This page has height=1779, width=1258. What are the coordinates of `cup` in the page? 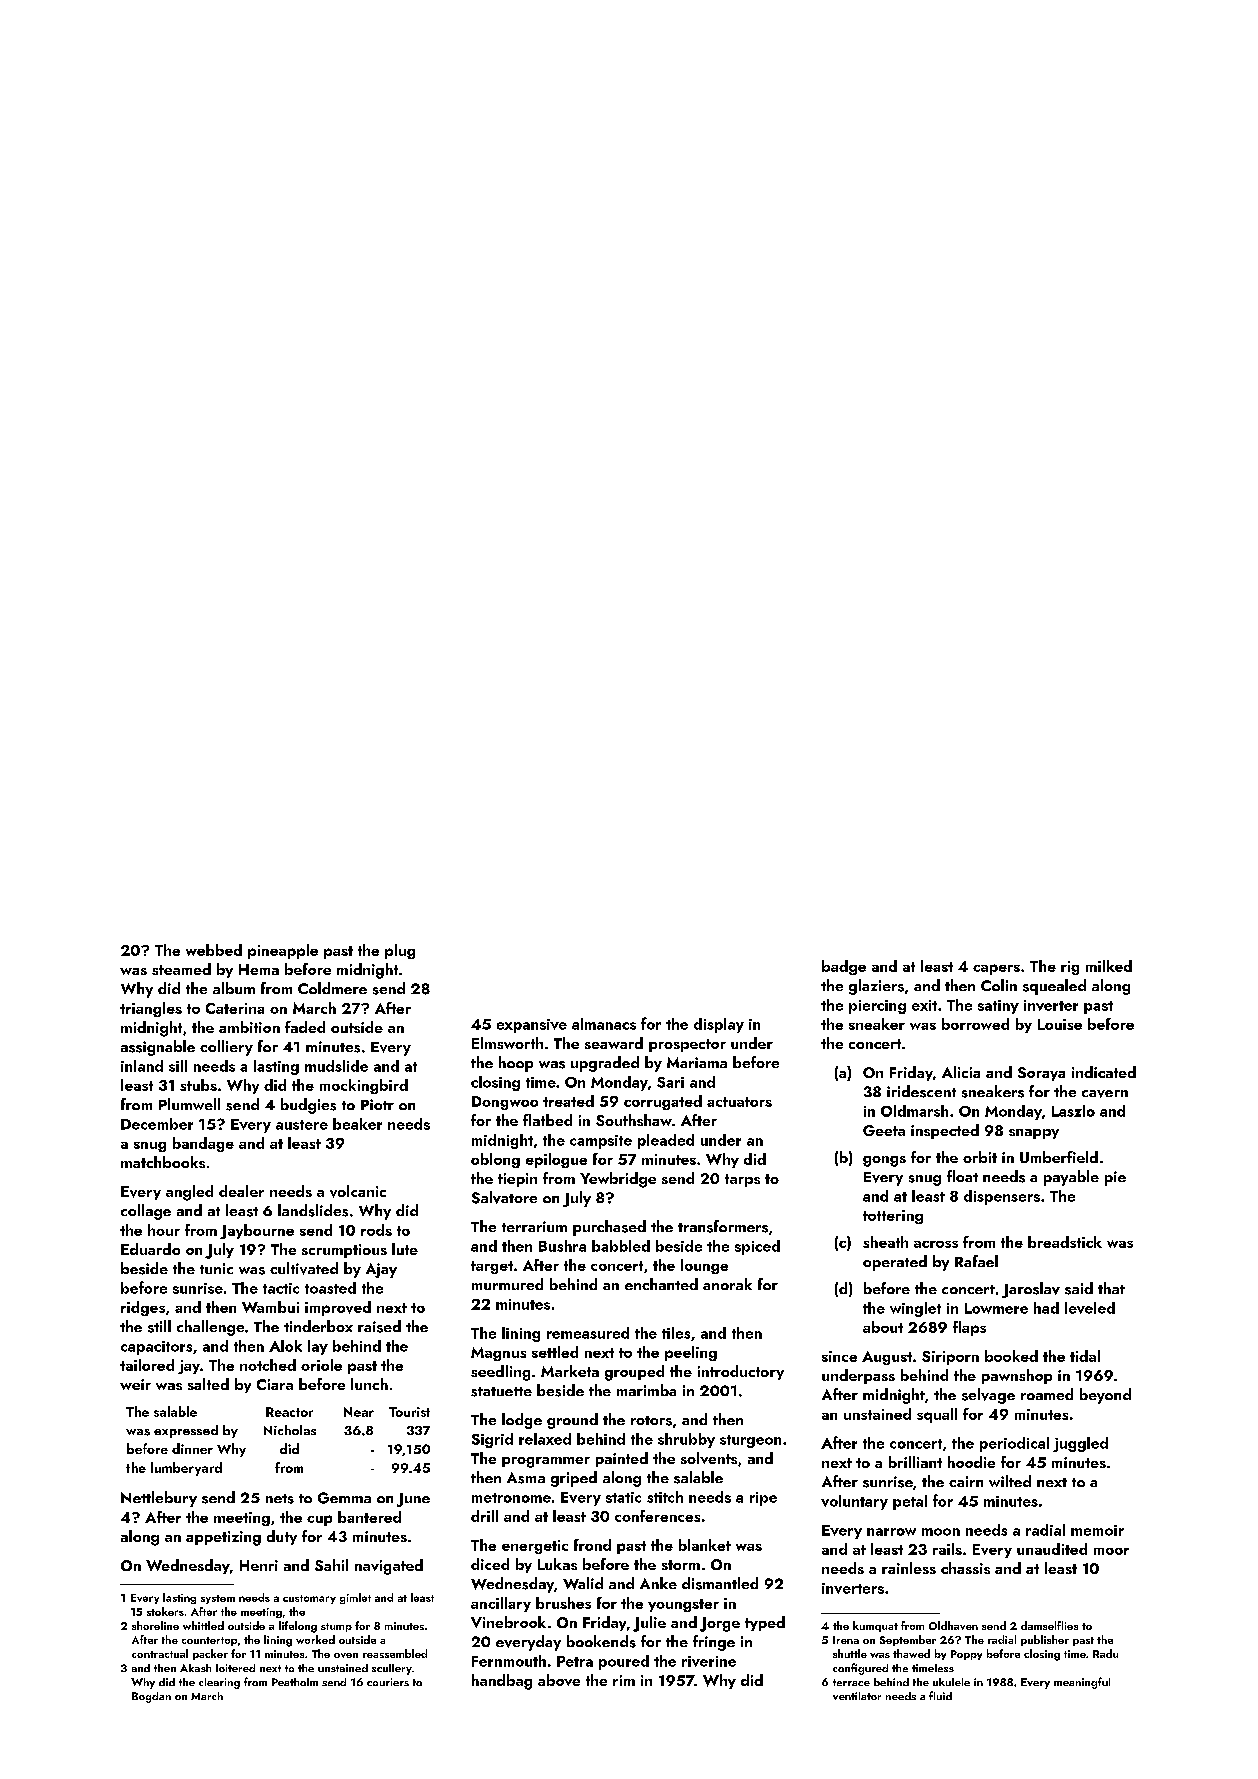 It's located at (319, 1520).
